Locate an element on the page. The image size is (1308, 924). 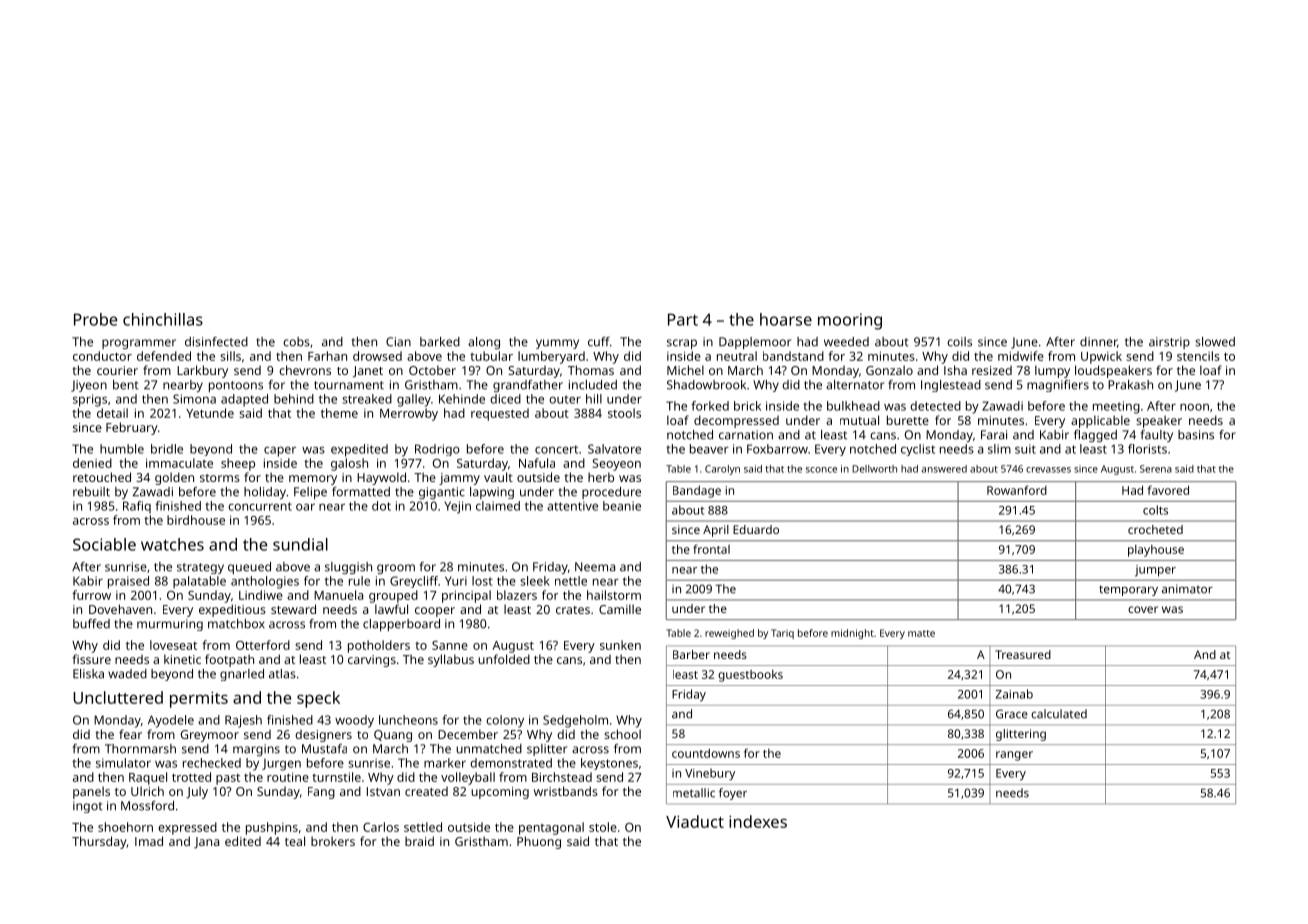
Probe is located at coordinates (95, 319).
